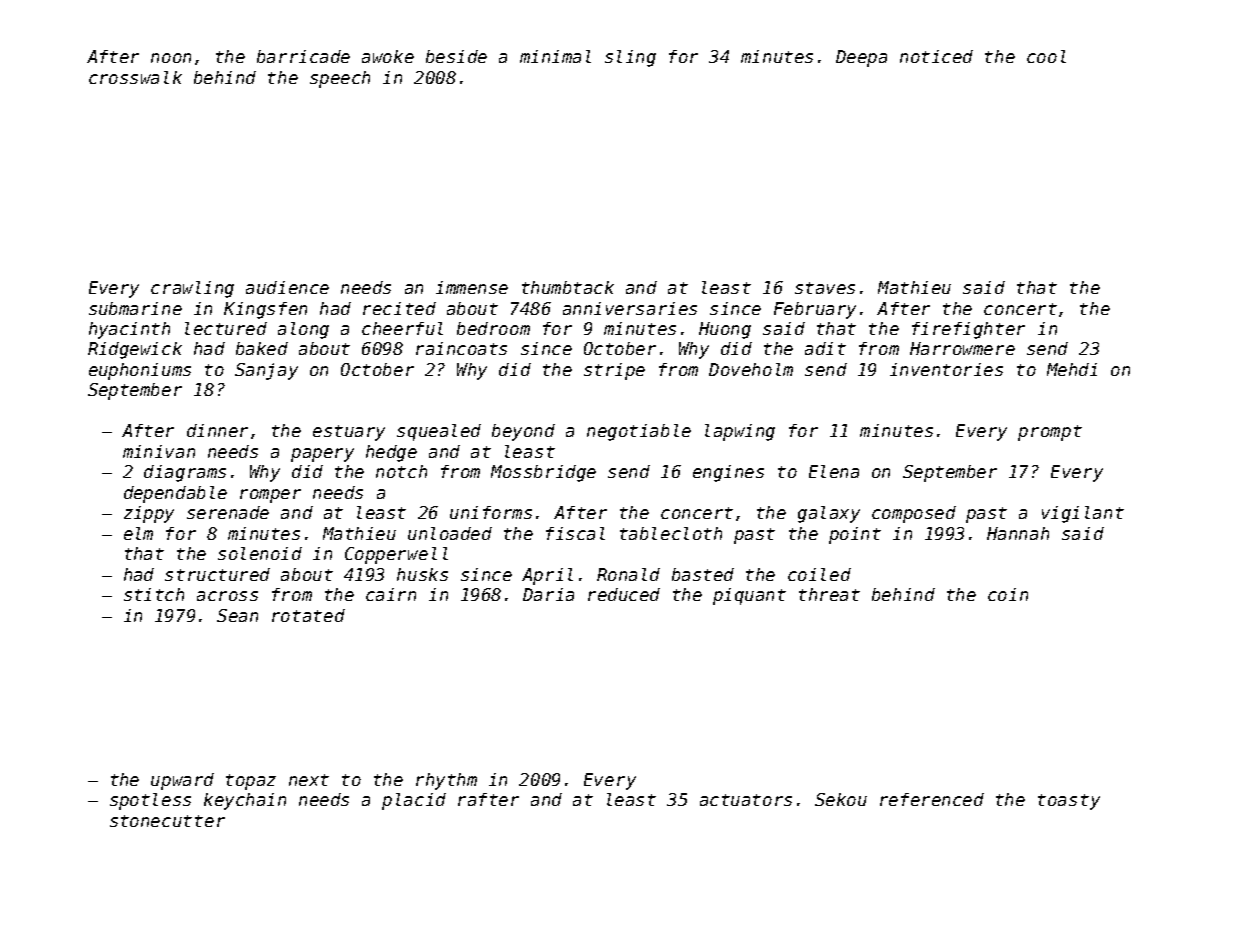 The width and height of the document is (1233, 952). What do you see at coordinates (154, 594) in the document?
I see `stitch` at bounding box center [154, 594].
